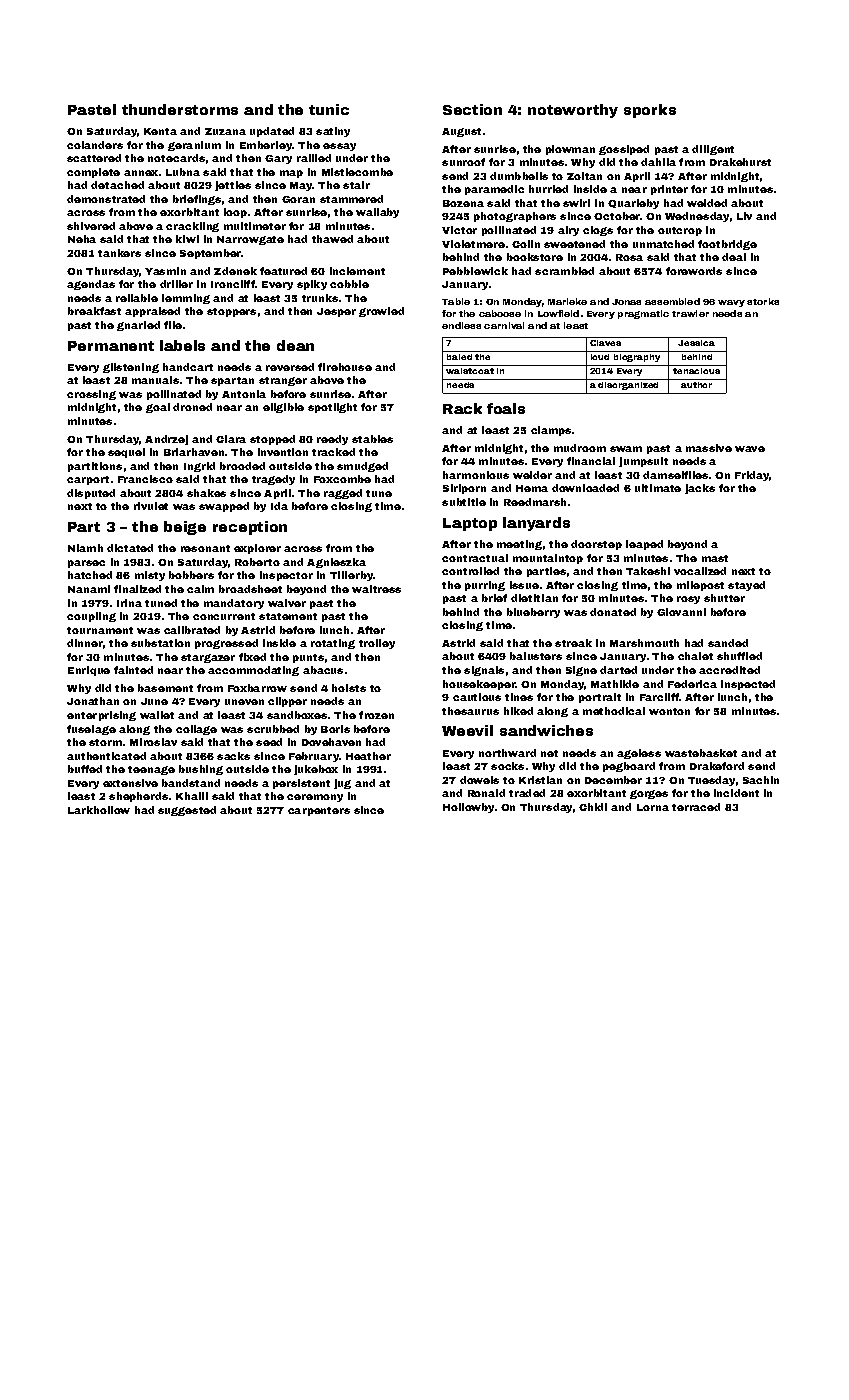  Describe the element at coordinates (88, 480) in the screenshot. I see `carport` at that location.
